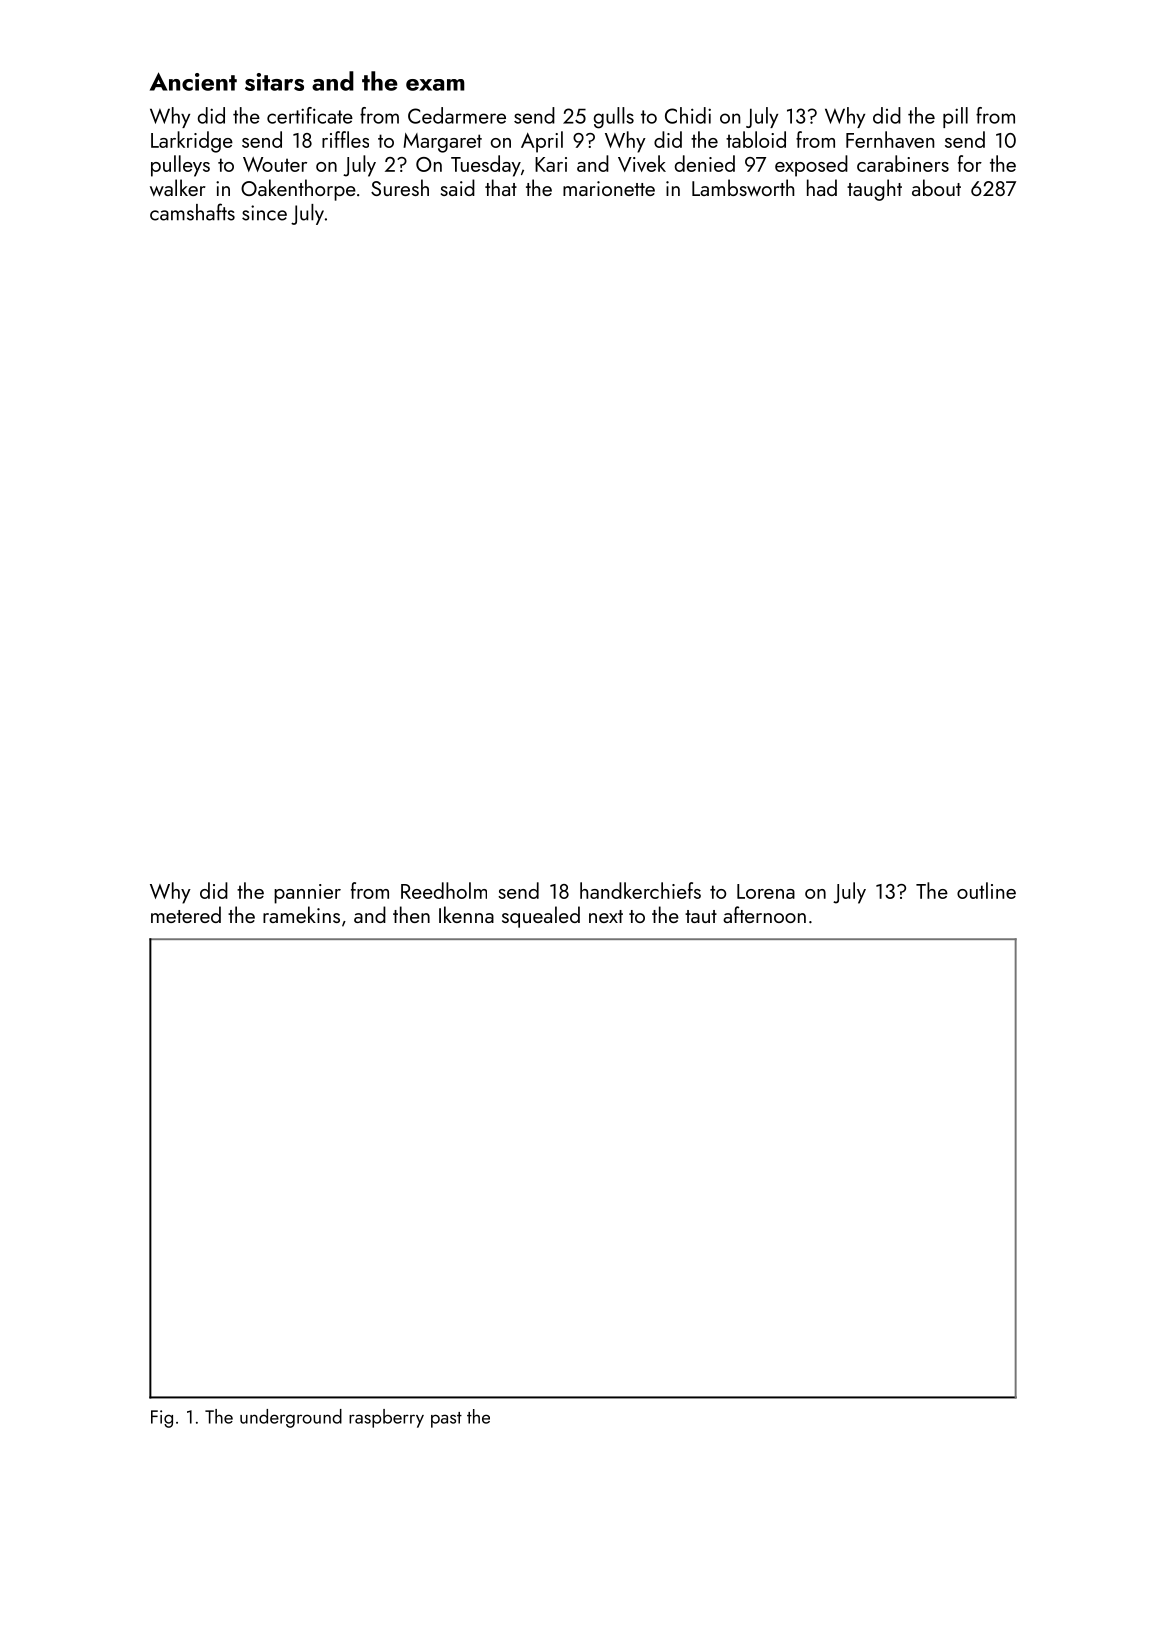  What do you see at coordinates (986, 890) in the document?
I see `outline` at bounding box center [986, 890].
